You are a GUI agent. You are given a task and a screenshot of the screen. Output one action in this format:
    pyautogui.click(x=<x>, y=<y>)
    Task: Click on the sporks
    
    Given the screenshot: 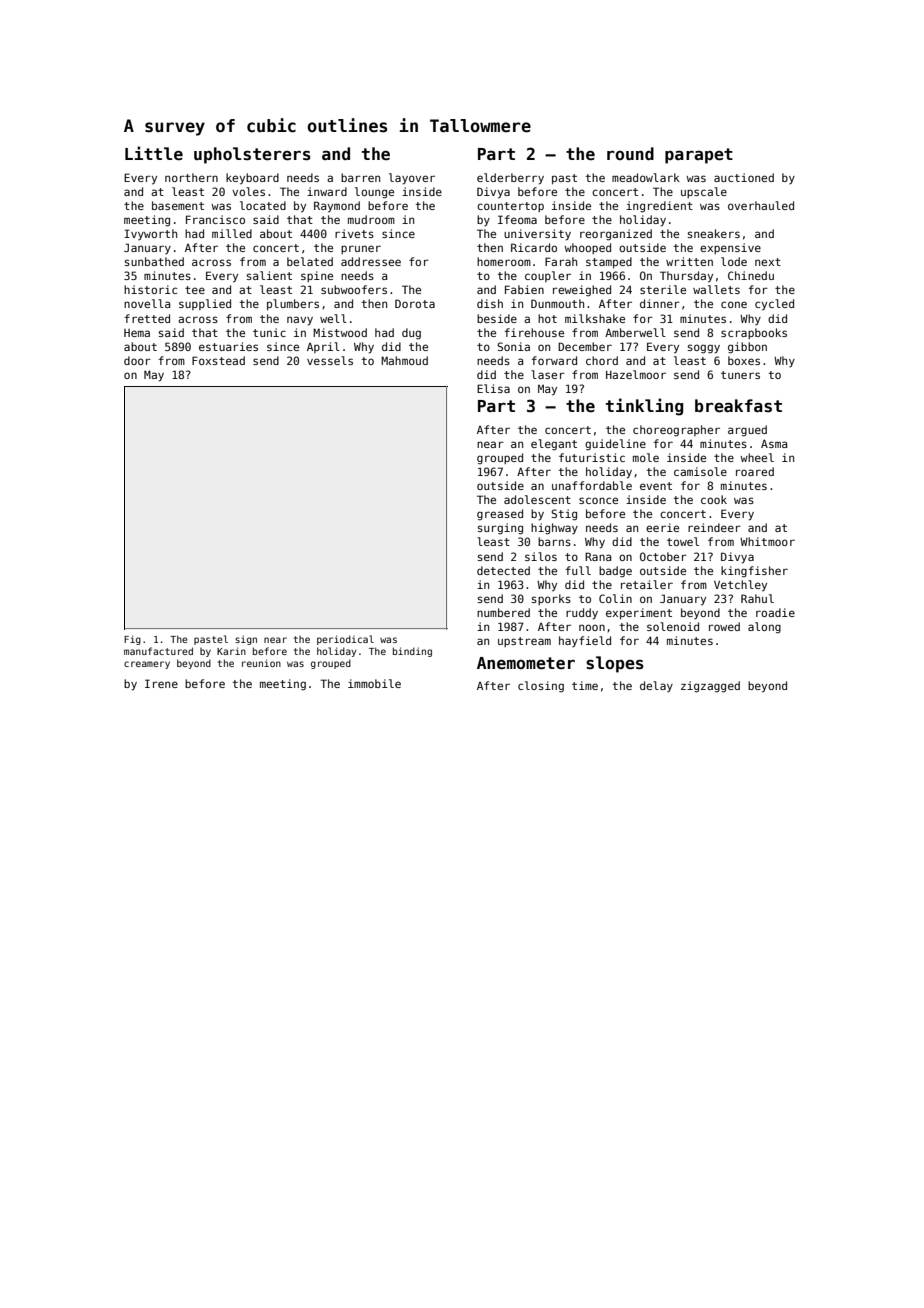 What is the action you would take?
    pyautogui.click(x=551, y=599)
